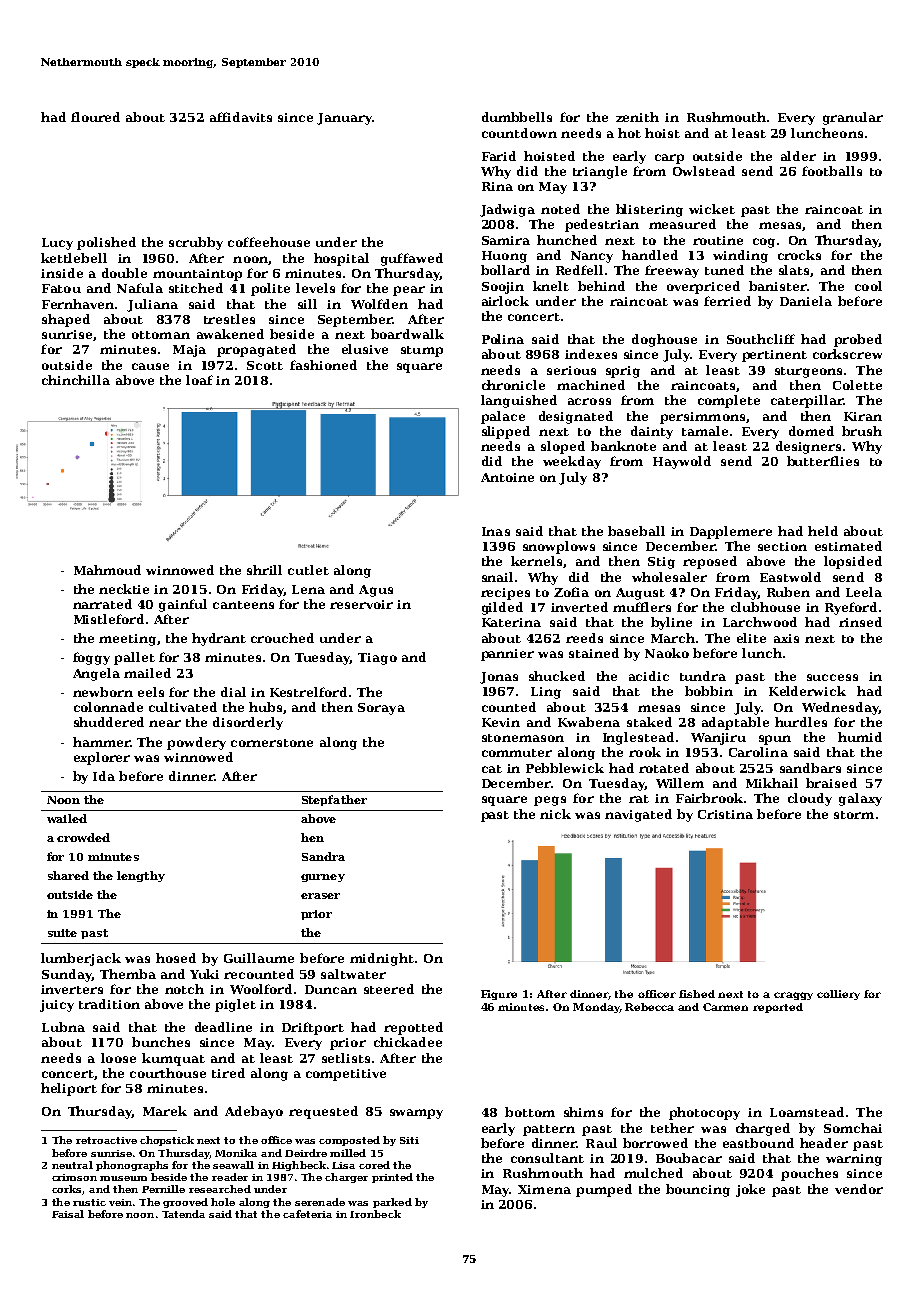 This document has height=1308, width=924. Describe the element at coordinates (698, 1190) in the document. I see `bouncing` at that location.
